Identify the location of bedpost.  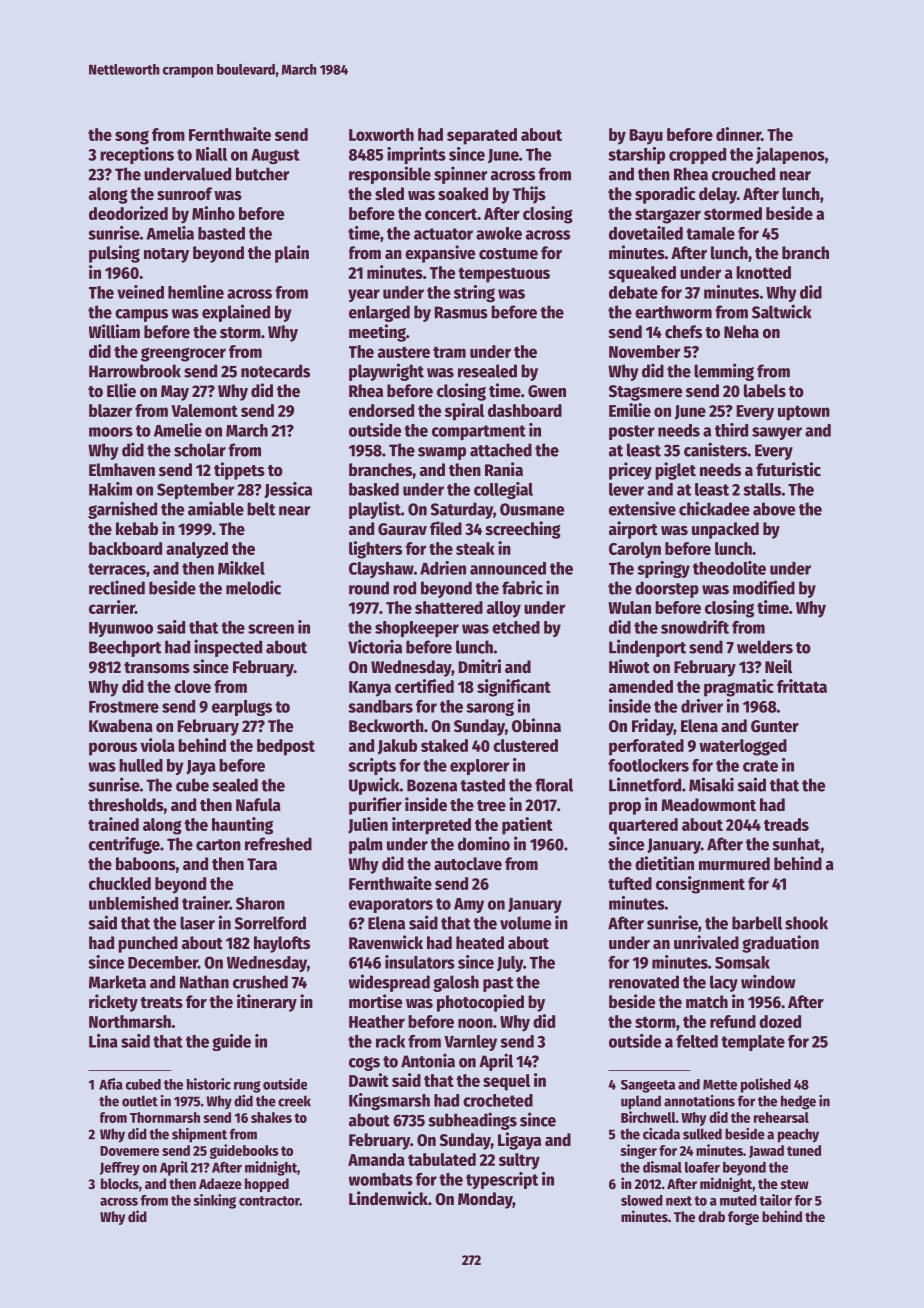
(286, 747).
